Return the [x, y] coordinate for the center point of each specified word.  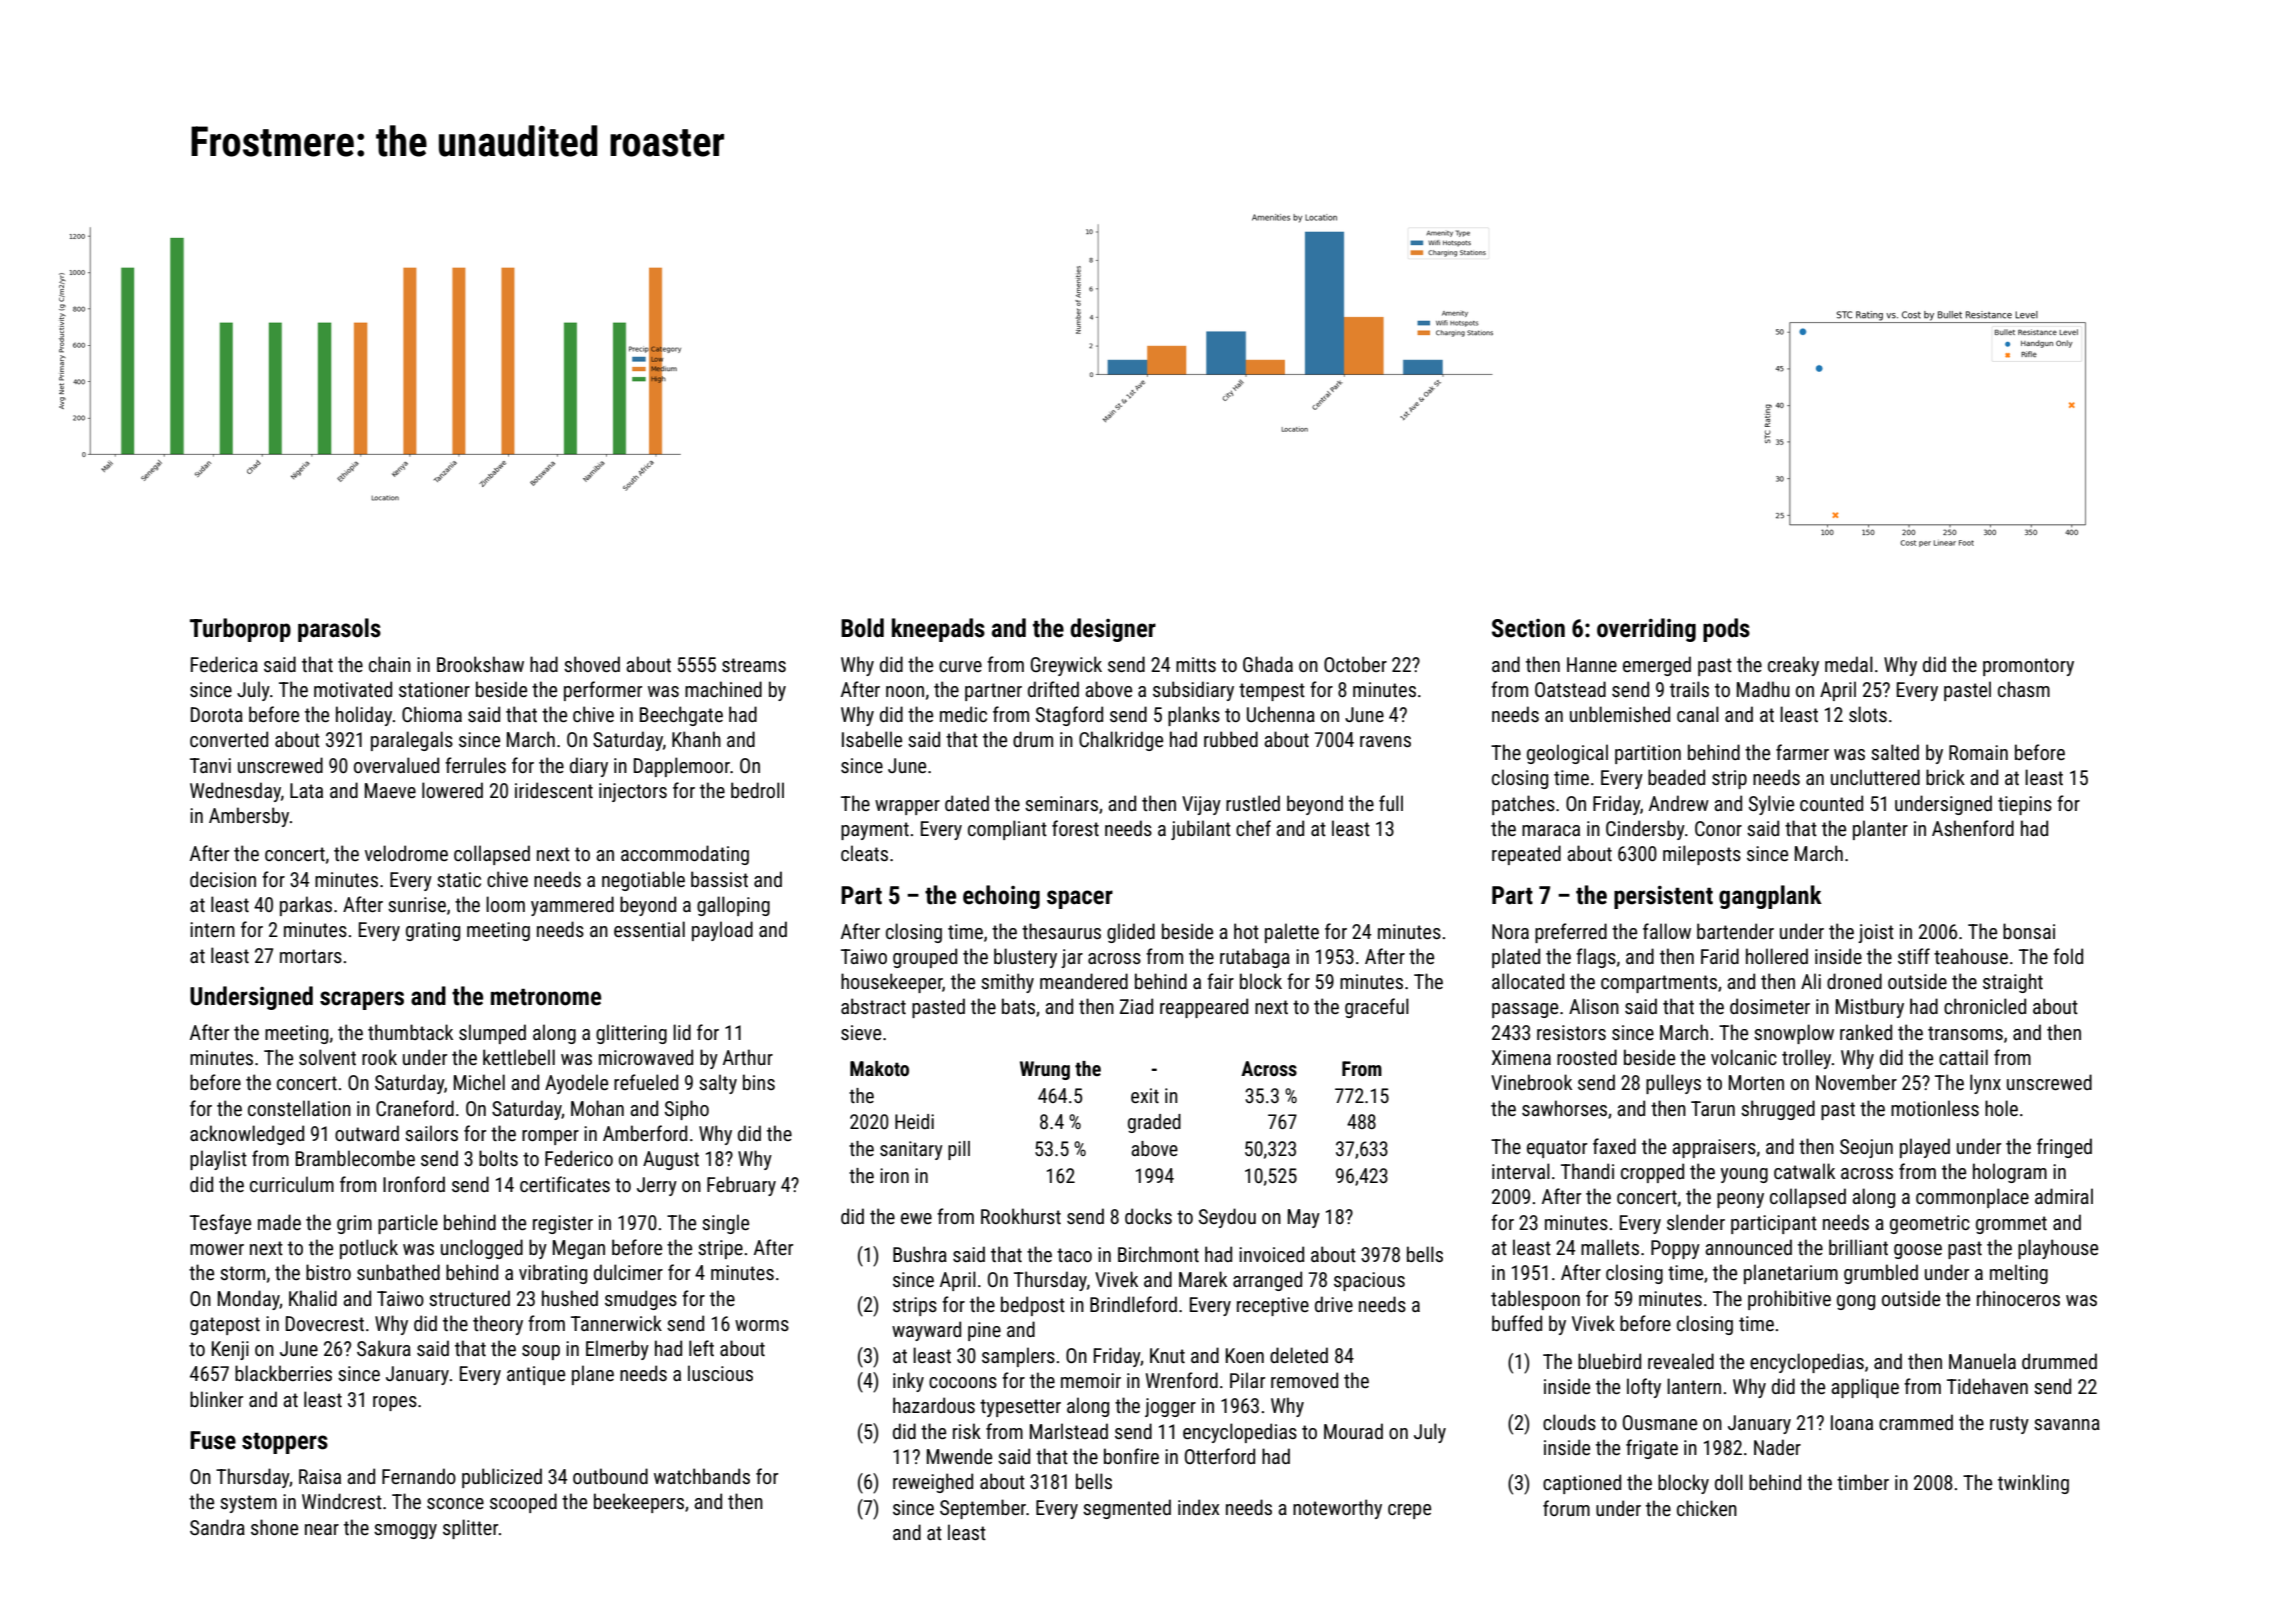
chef [1253, 828]
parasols [339, 630]
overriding [1646, 630]
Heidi [914, 1121]
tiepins [2025, 805]
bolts [498, 1158]
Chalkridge [1121, 741]
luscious [720, 1373]
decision [223, 879]
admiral [2064, 1196]
